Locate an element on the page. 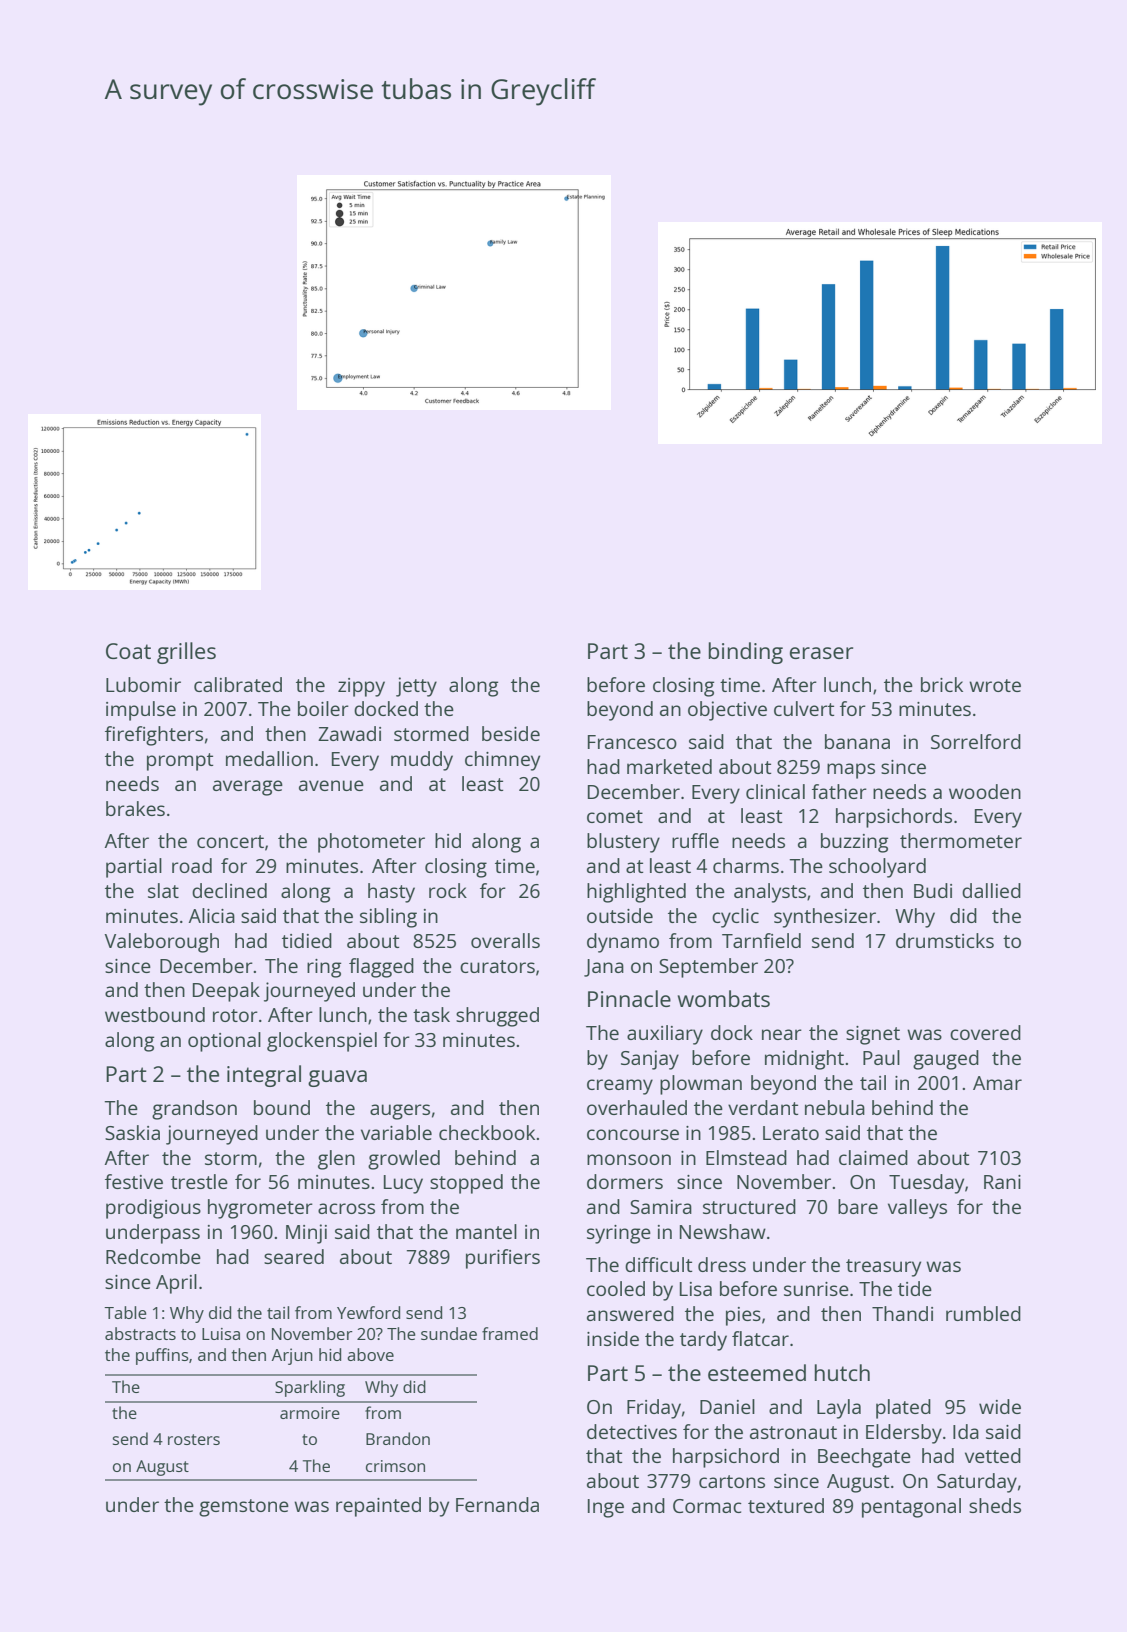 The height and width of the image is (1632, 1127). verdant is located at coordinates (763, 1107).
